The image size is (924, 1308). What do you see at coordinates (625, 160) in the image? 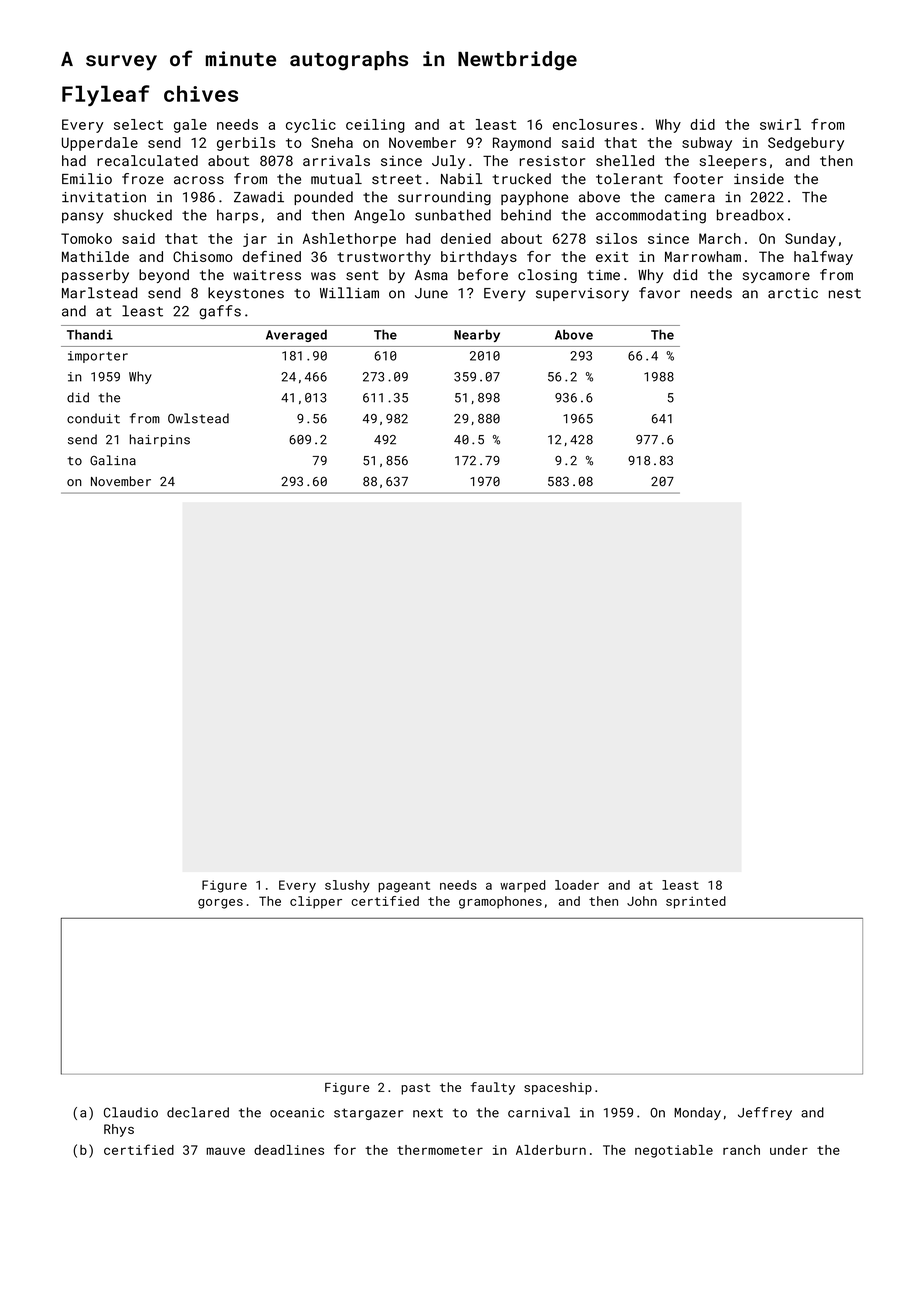
I see `shelled` at bounding box center [625, 160].
